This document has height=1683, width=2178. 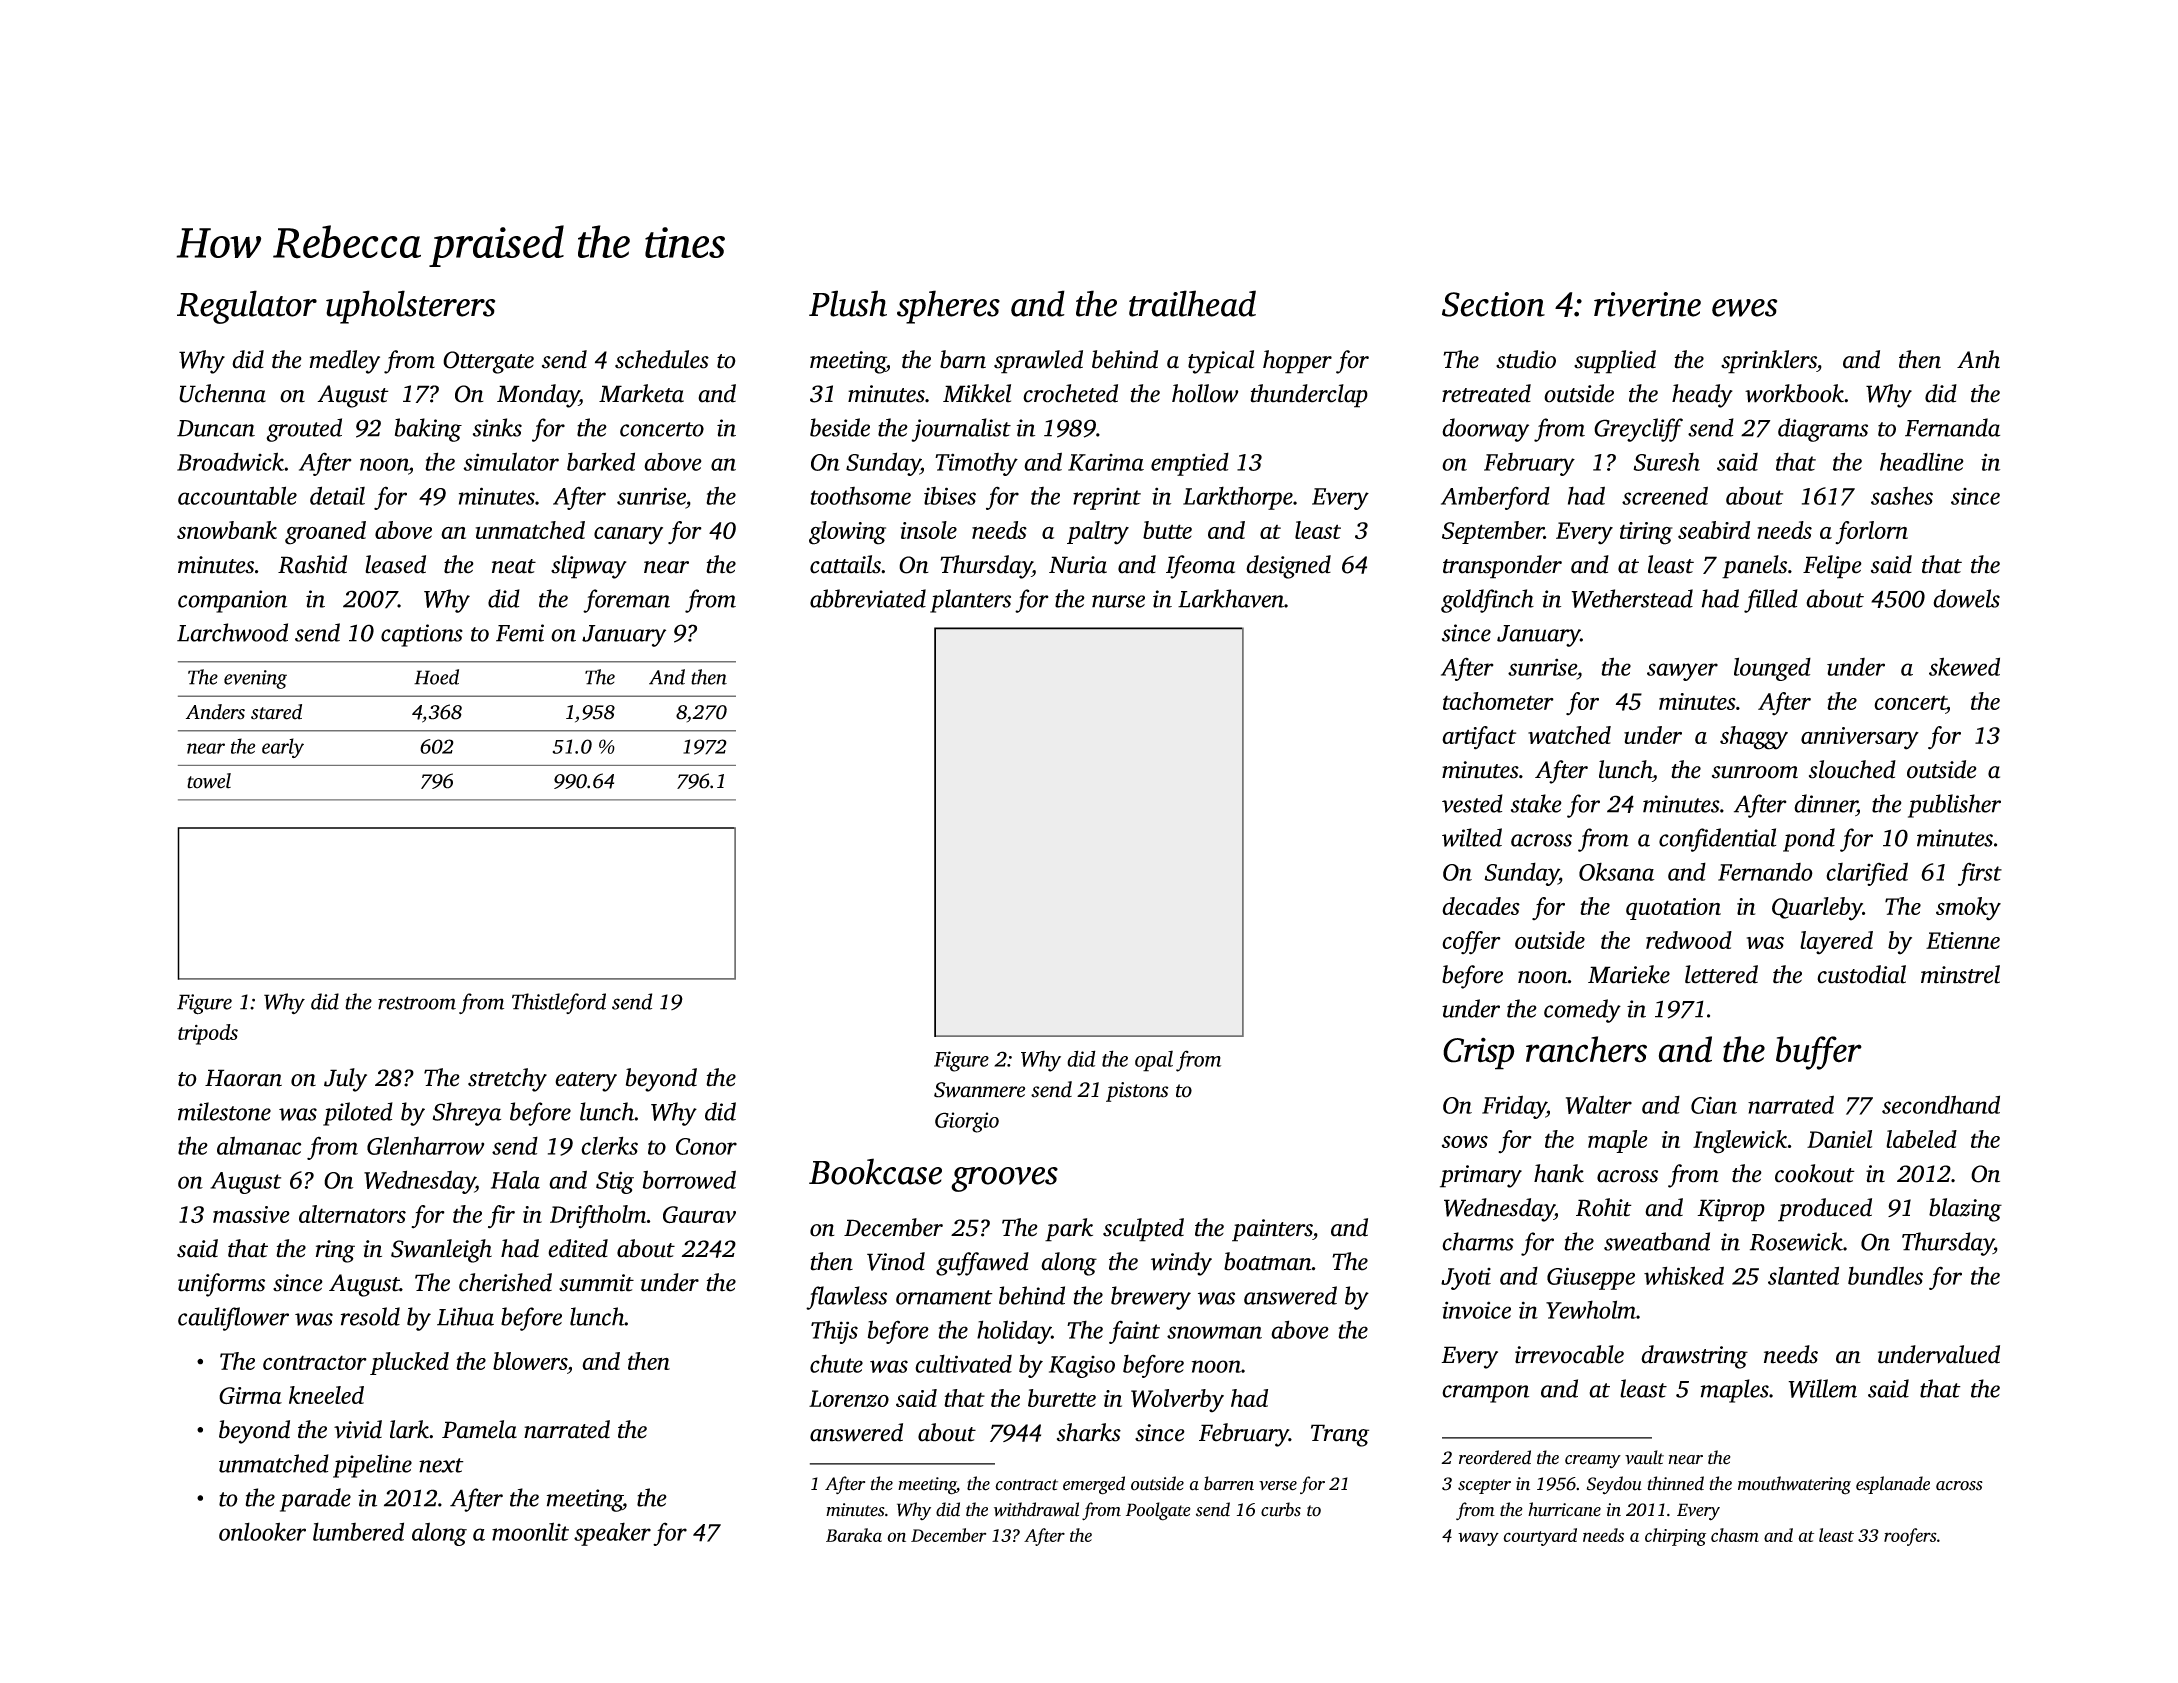 I want to click on lounged, so click(x=1772, y=669).
